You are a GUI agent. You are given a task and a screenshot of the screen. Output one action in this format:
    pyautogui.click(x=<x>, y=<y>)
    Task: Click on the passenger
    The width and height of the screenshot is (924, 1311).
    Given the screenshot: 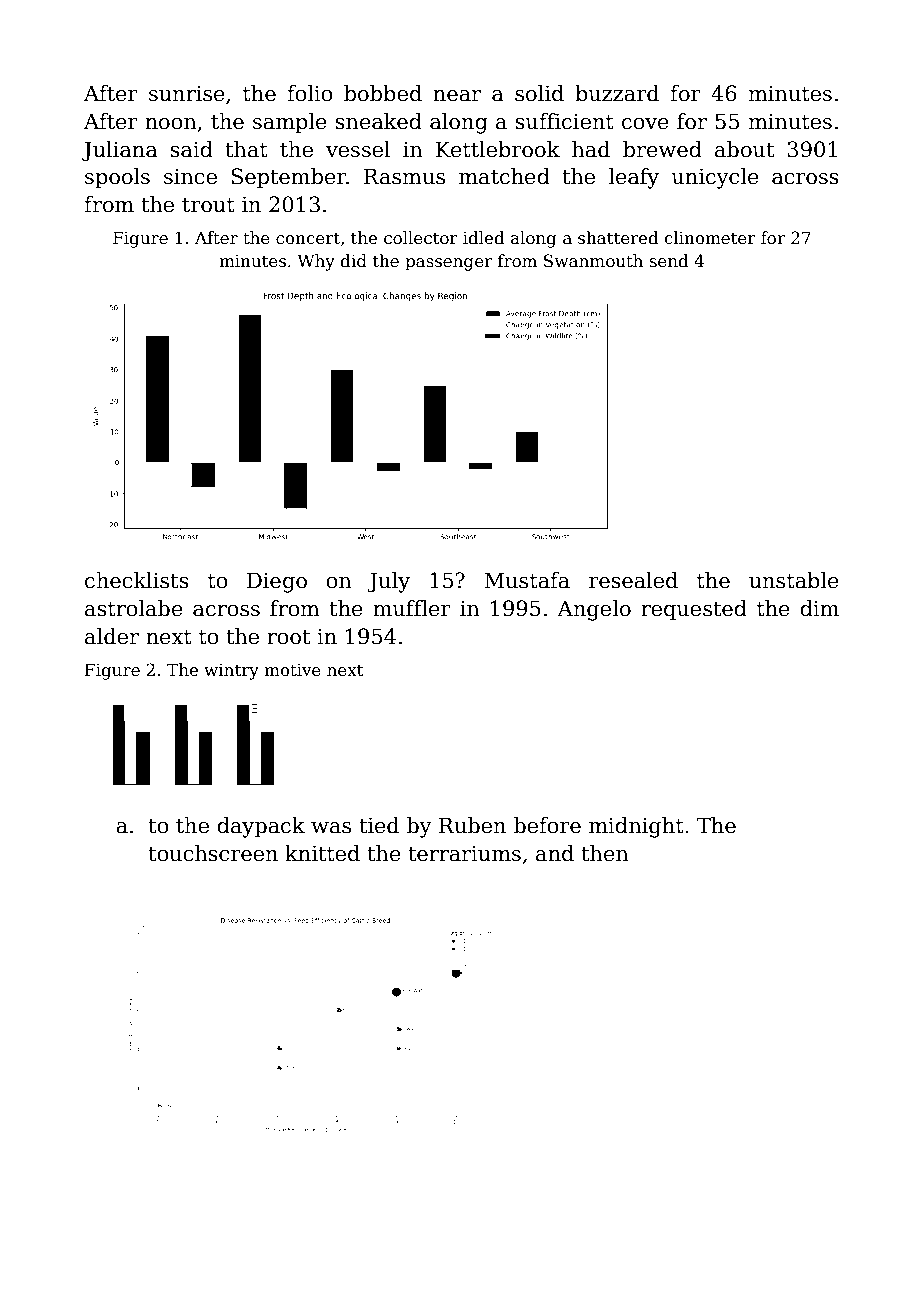 What is the action you would take?
    pyautogui.click(x=448, y=264)
